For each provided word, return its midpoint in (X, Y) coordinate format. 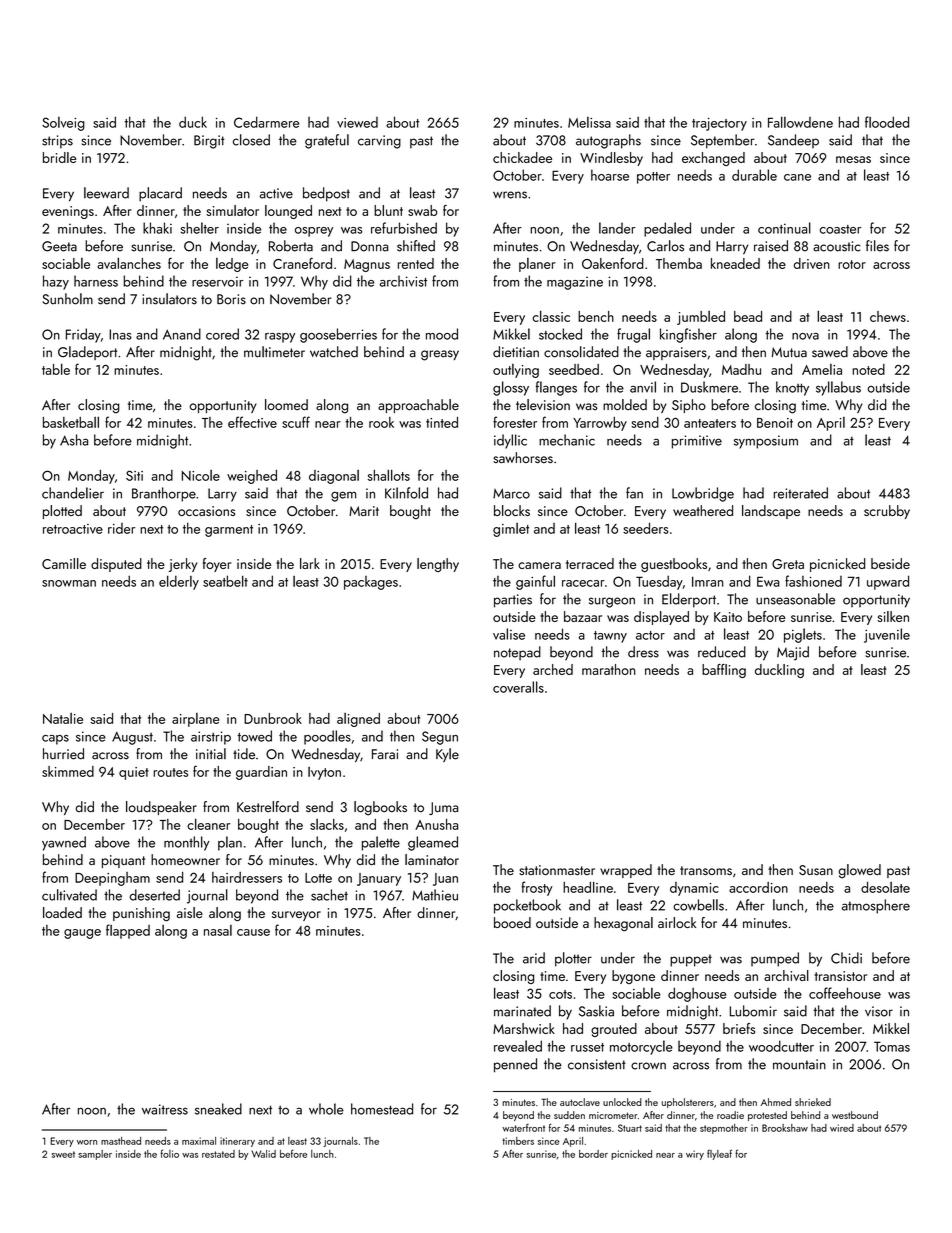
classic (551, 316)
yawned (64, 843)
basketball (71, 422)
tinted (442, 422)
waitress (165, 1109)
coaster (840, 229)
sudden (569, 1115)
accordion (758, 887)
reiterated (801, 493)
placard (160, 194)
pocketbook (527, 906)
